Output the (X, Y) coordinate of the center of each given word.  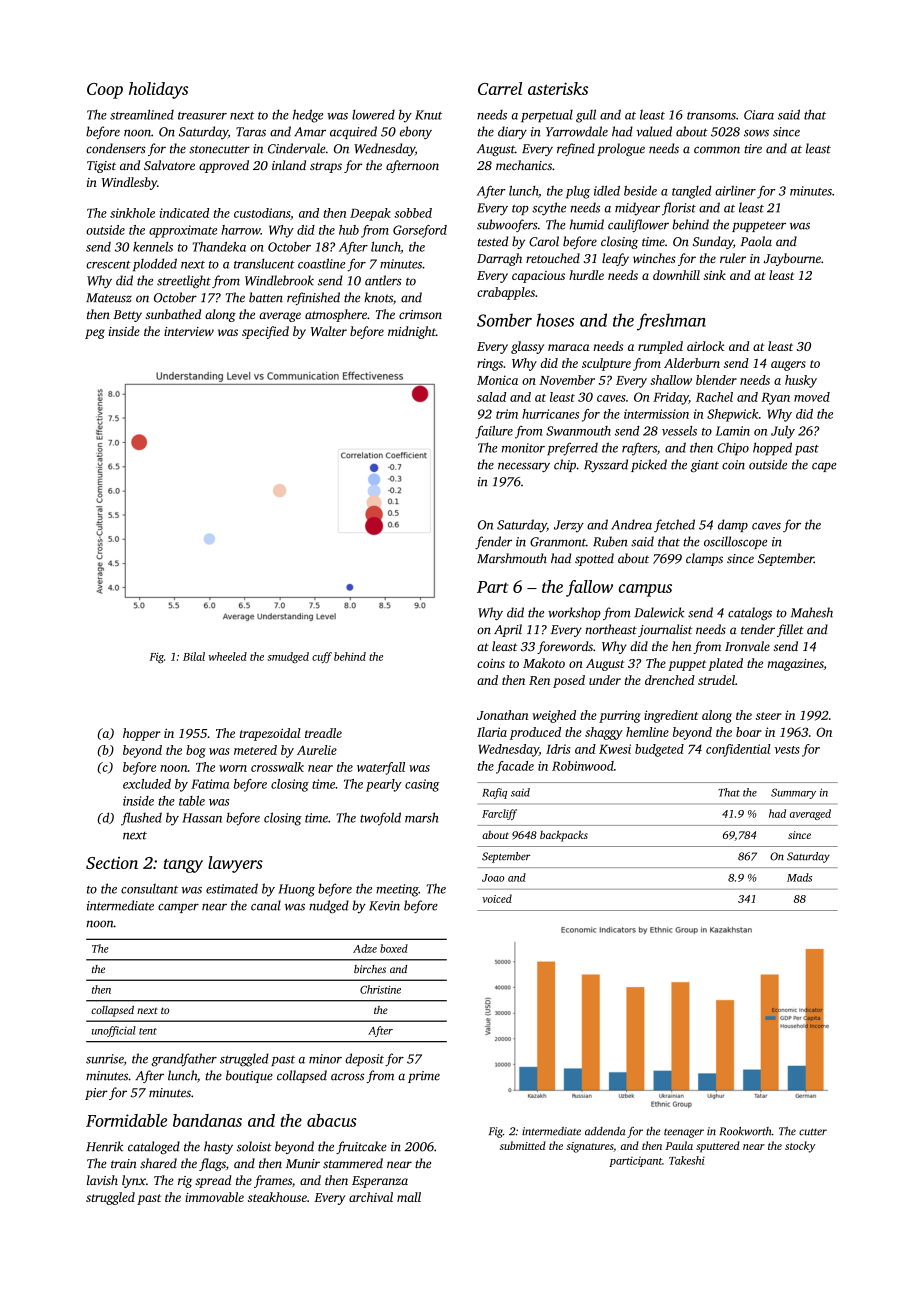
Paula (679, 1145)
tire (753, 149)
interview (189, 331)
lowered (373, 114)
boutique (249, 1076)
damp (733, 525)
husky (801, 381)
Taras (251, 132)
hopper (142, 734)
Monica (497, 380)
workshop (574, 613)
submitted (523, 1145)
